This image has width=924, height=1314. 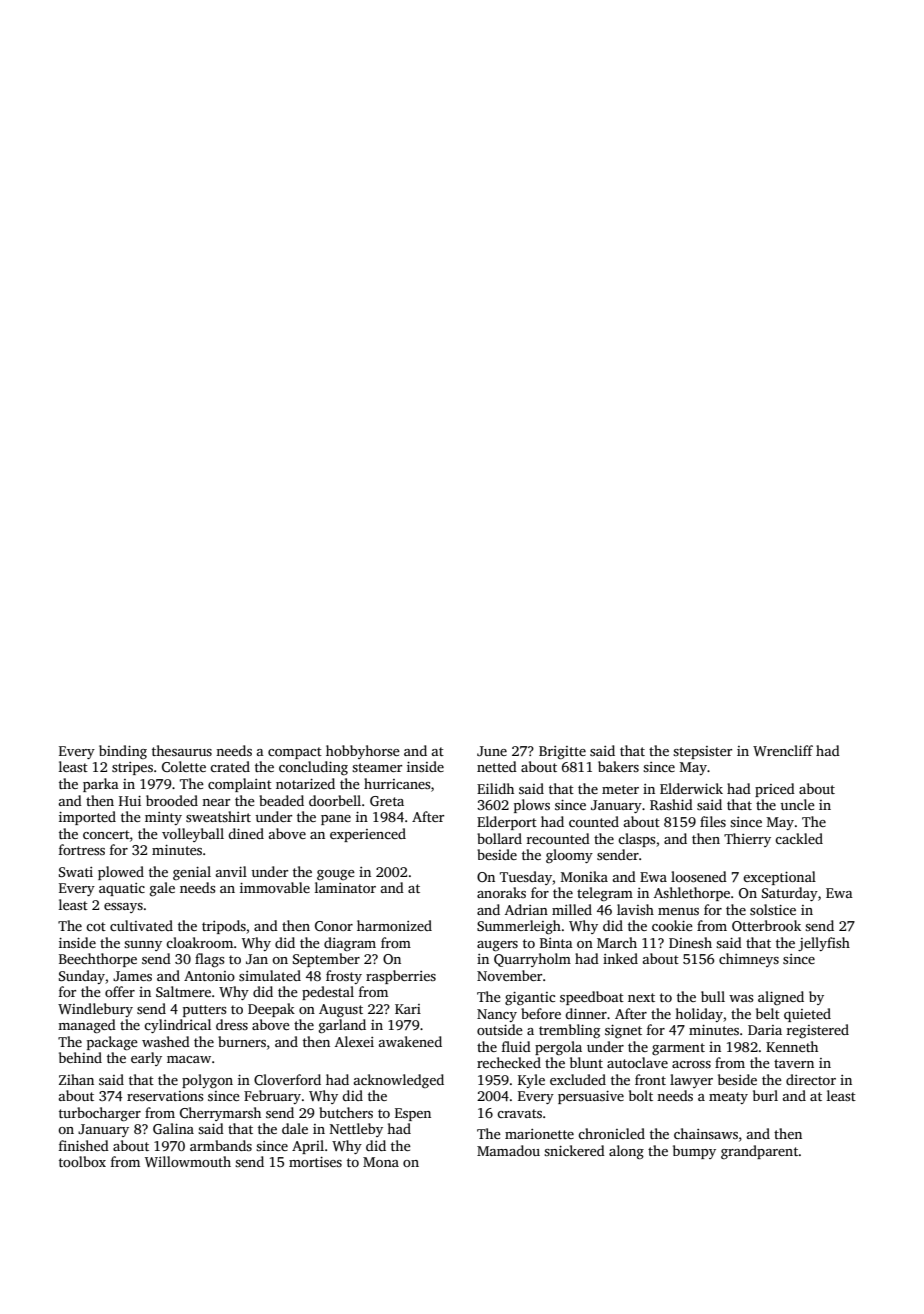 What do you see at coordinates (221, 1145) in the image?
I see `armbands` at bounding box center [221, 1145].
